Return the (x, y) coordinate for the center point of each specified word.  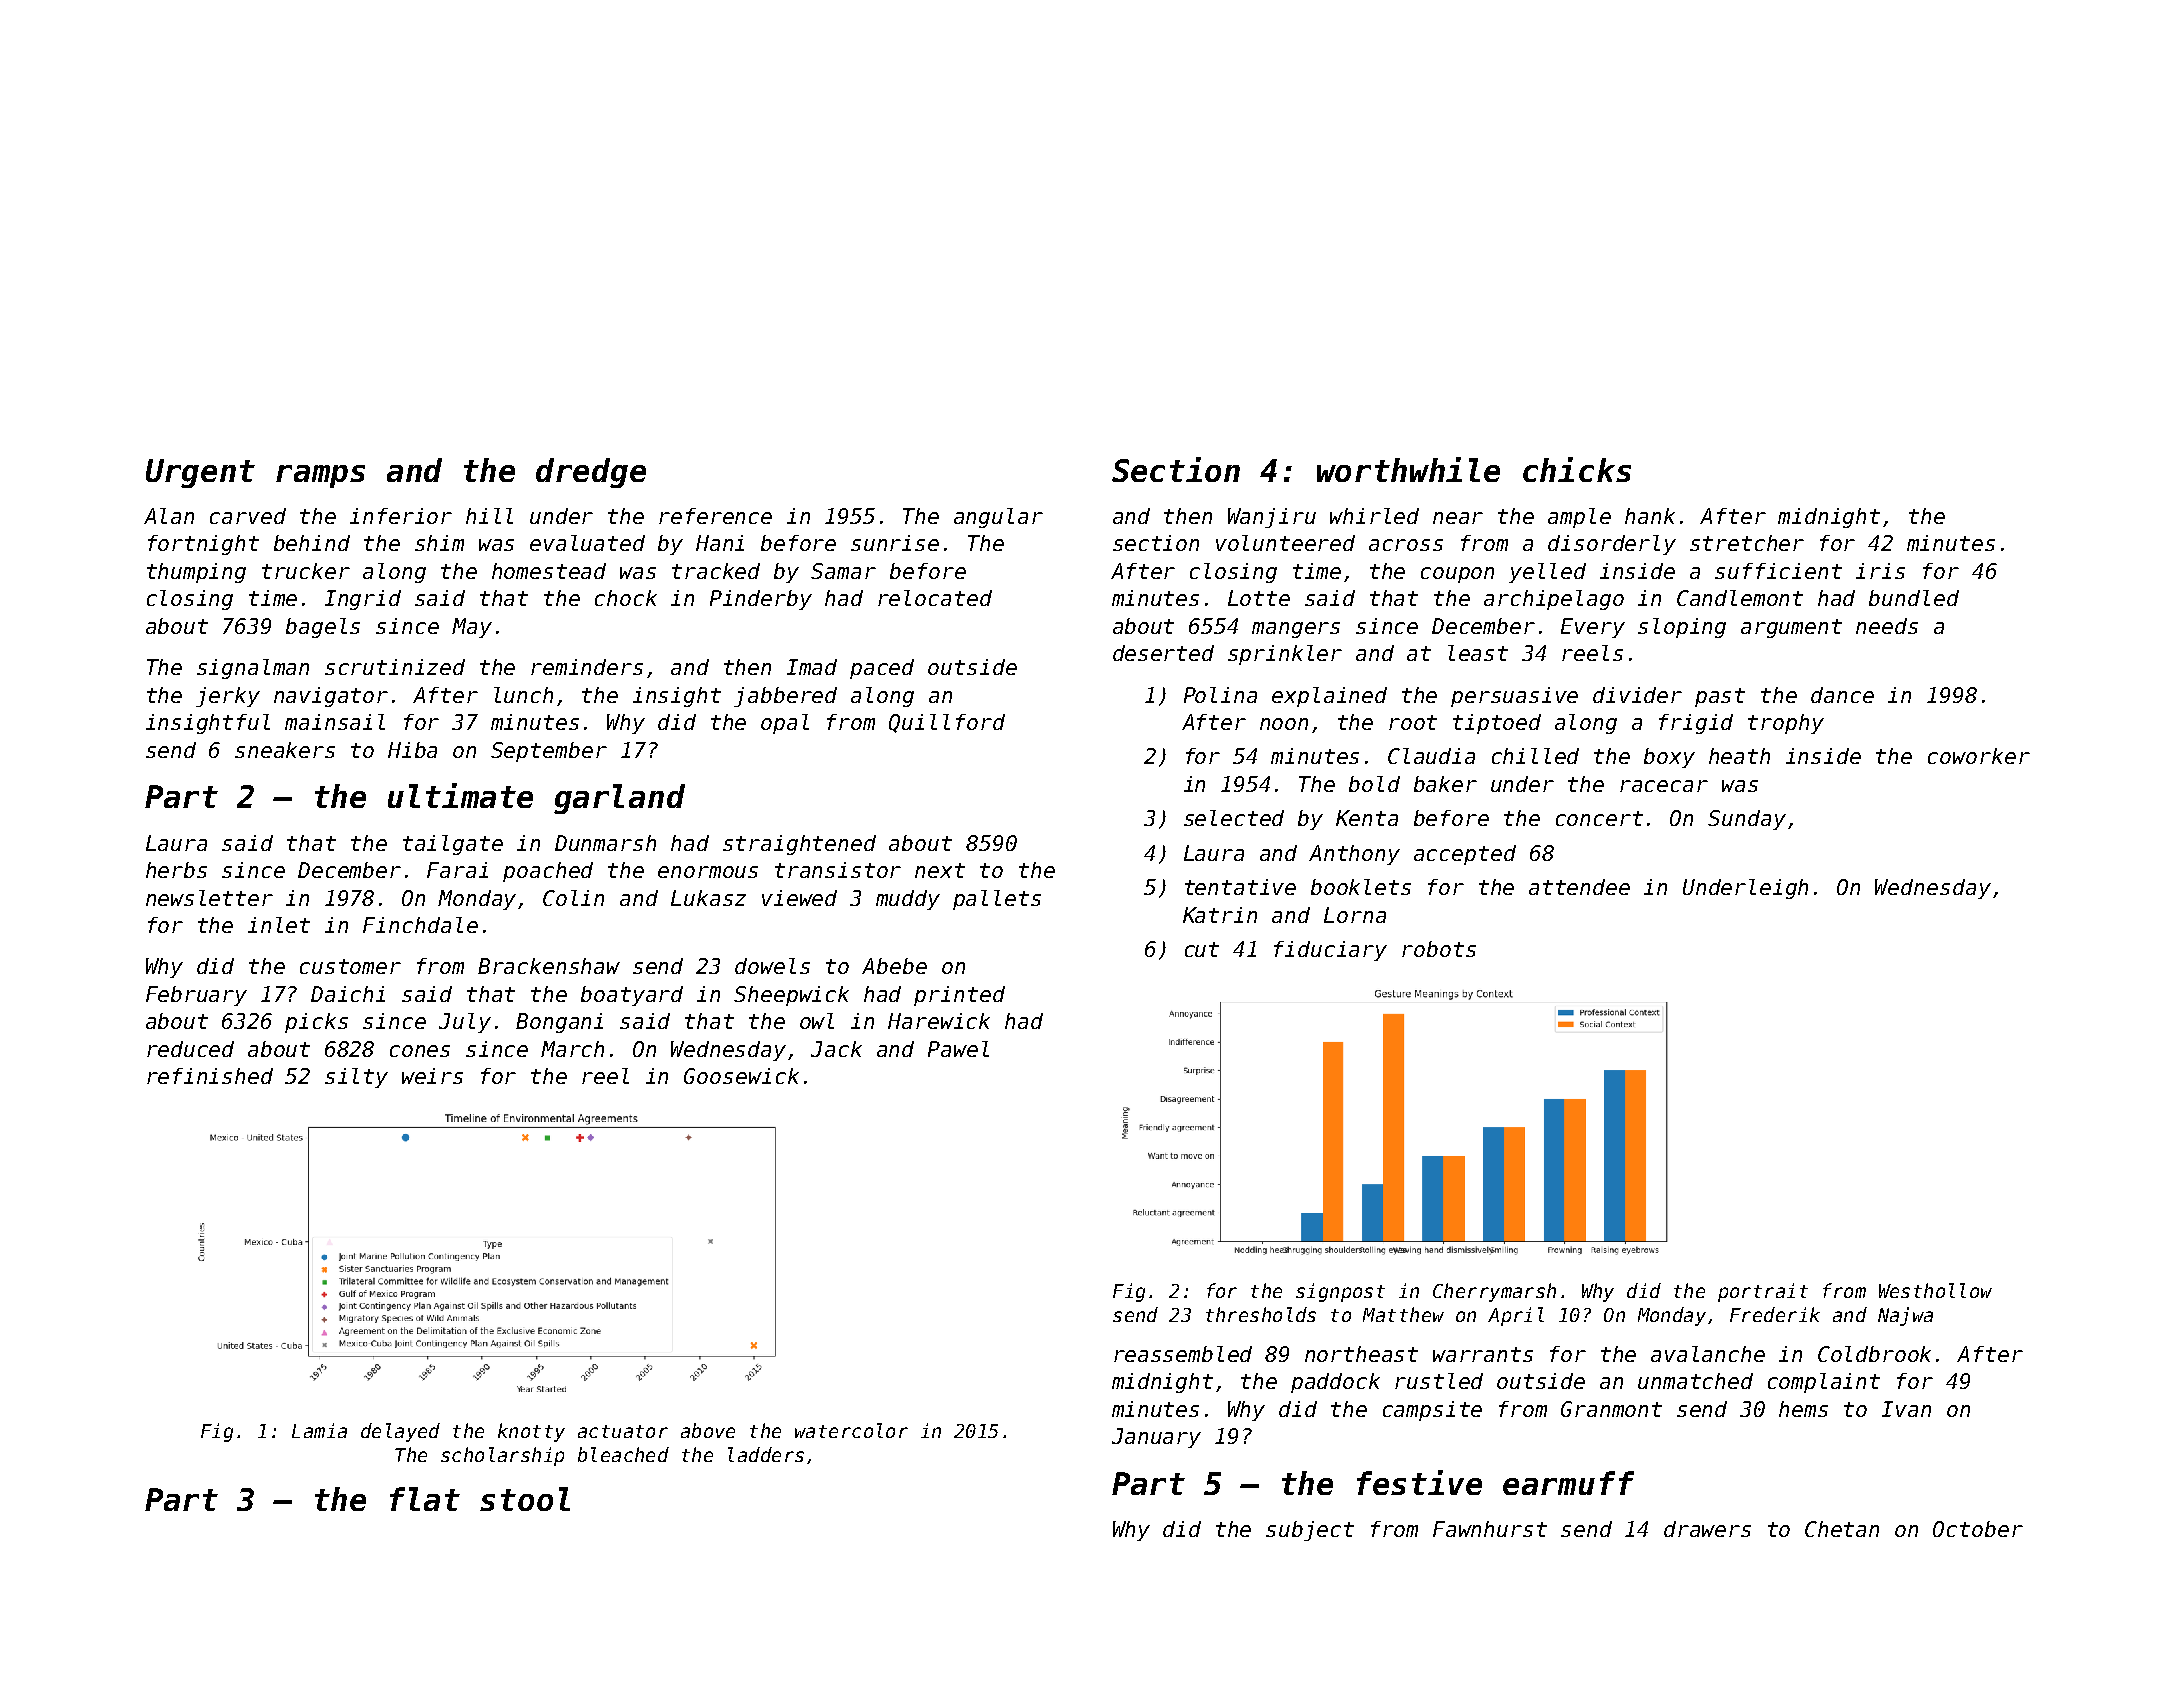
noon (1284, 724)
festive (1419, 1482)
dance (1842, 695)
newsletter (209, 898)
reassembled (1183, 1354)
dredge (591, 473)
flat (425, 1499)
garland (619, 799)
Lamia (319, 1430)
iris (1880, 571)
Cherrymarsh (1494, 1292)
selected (1234, 818)
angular (998, 518)
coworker (1979, 756)
